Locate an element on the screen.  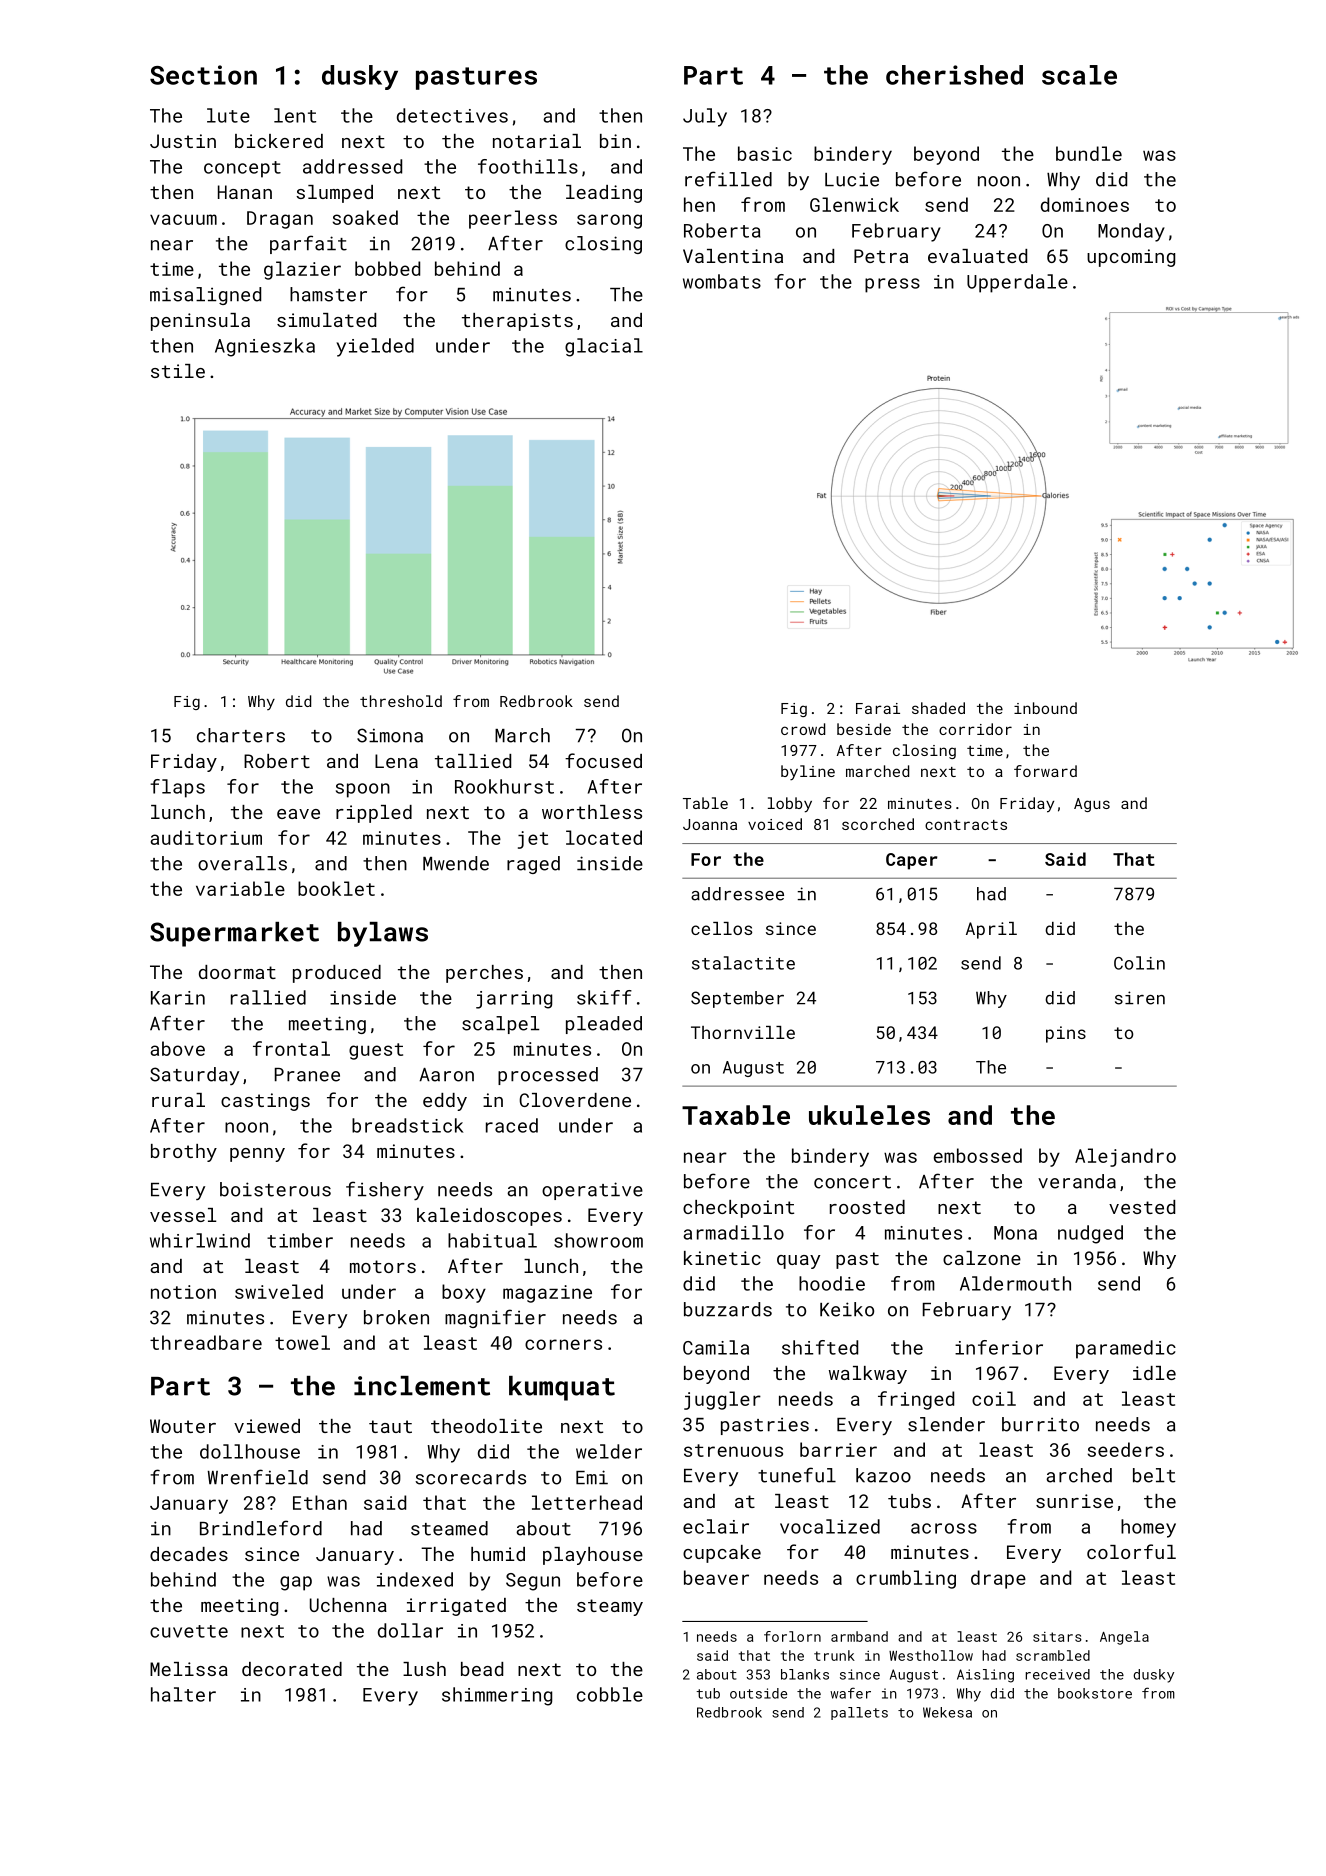
notarial is located at coordinates (537, 141).
